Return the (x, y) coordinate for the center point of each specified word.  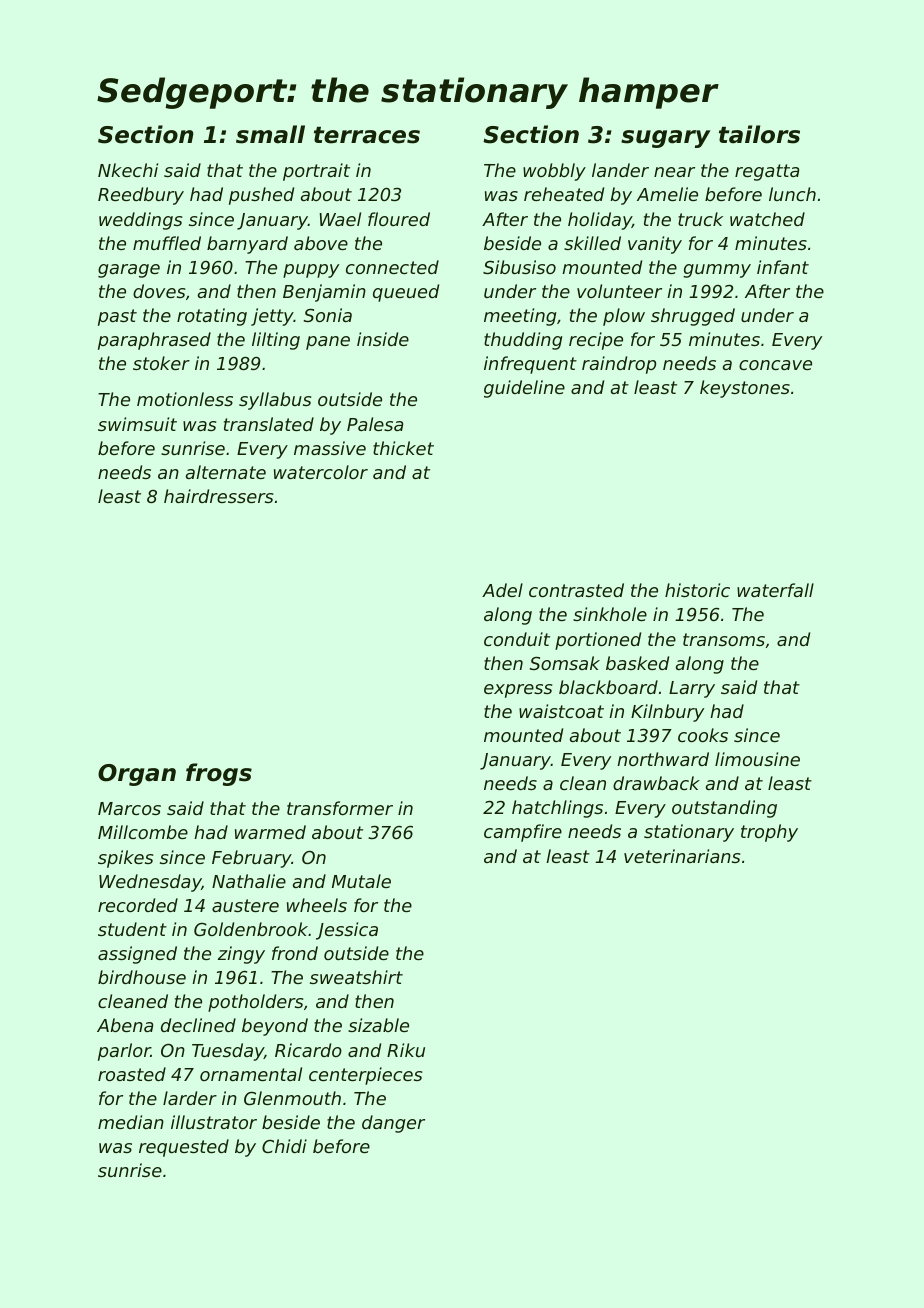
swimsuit (137, 424)
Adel (502, 590)
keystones (745, 389)
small (270, 134)
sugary (665, 139)
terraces (367, 135)
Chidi (284, 1146)
